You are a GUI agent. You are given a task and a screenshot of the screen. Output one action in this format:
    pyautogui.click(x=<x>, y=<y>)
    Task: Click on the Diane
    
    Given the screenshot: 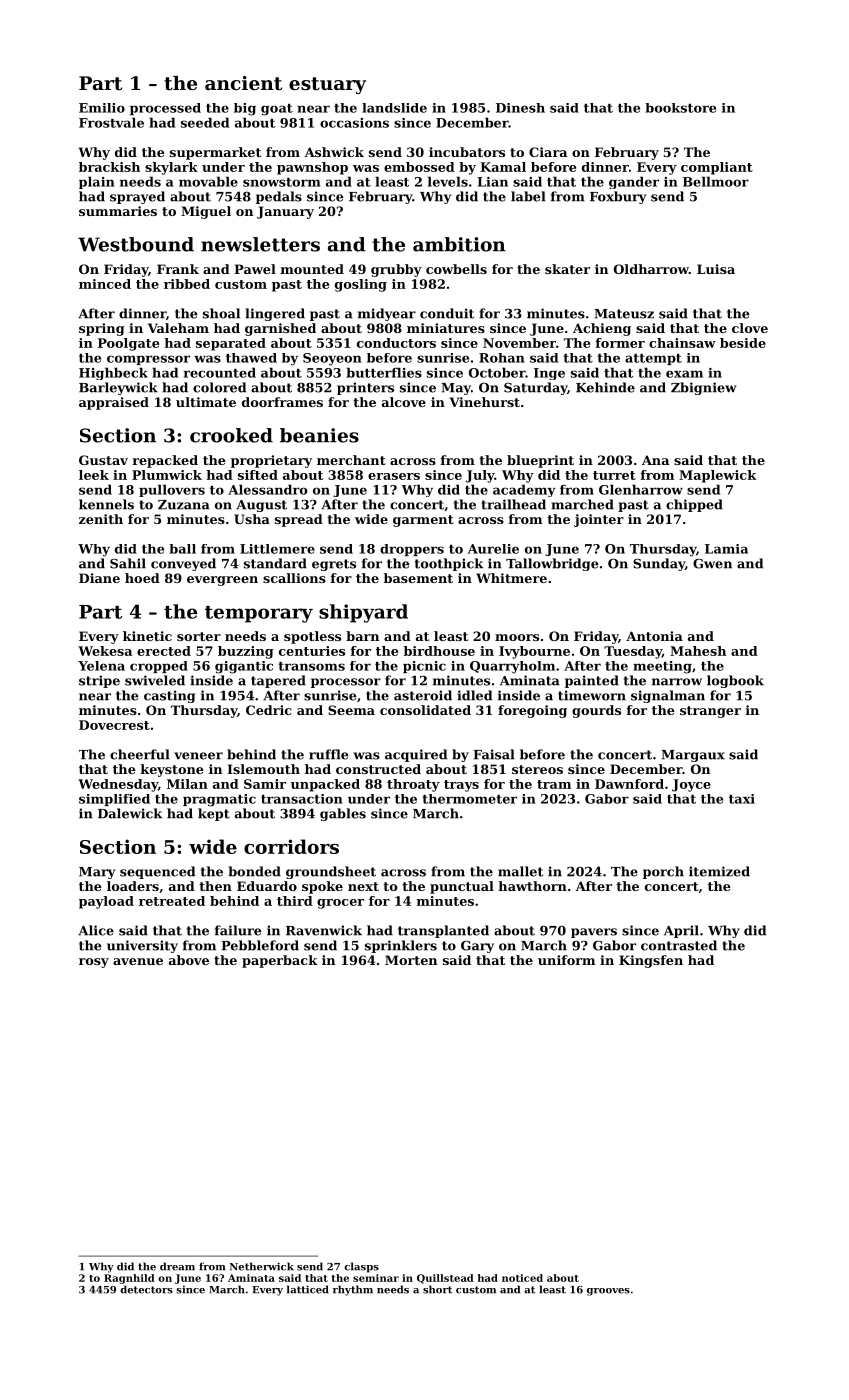 What is the action you would take?
    pyautogui.click(x=99, y=578)
